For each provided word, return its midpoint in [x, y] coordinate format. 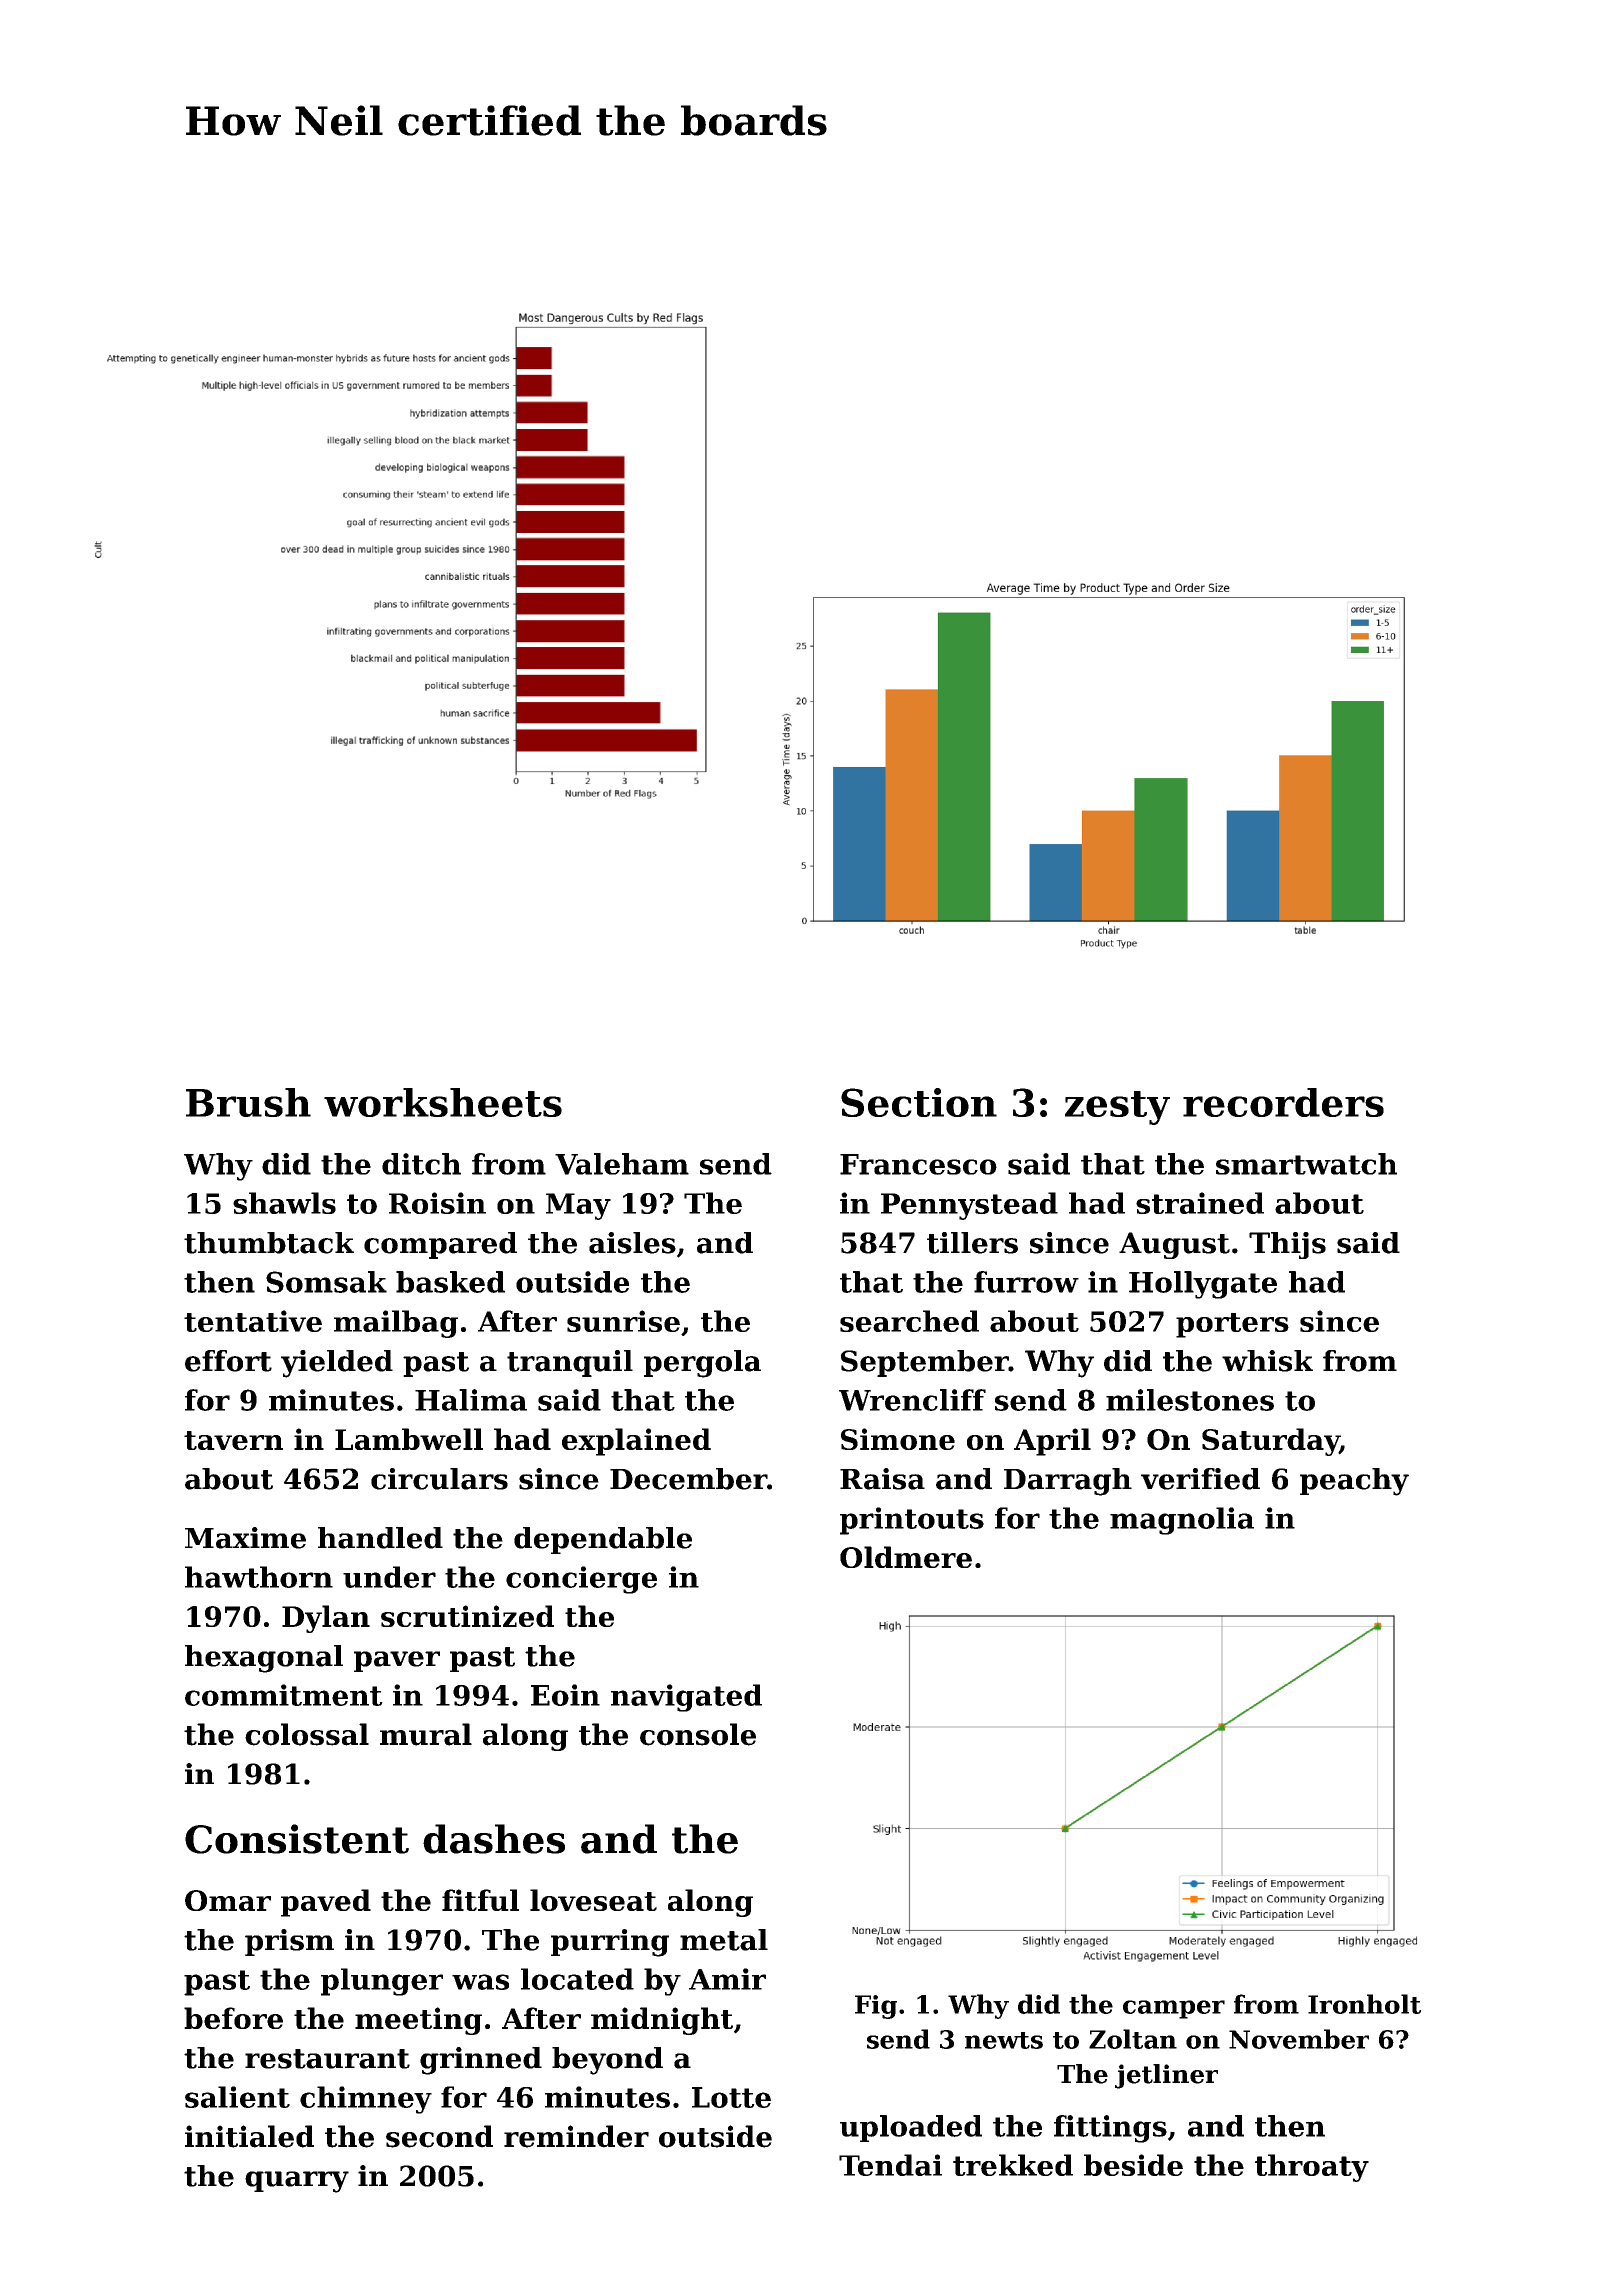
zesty [1117, 1108]
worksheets [443, 1102]
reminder [576, 2136]
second [439, 2136]
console [698, 1734]
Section [919, 1102]
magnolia [1182, 1521]
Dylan [326, 1619]
